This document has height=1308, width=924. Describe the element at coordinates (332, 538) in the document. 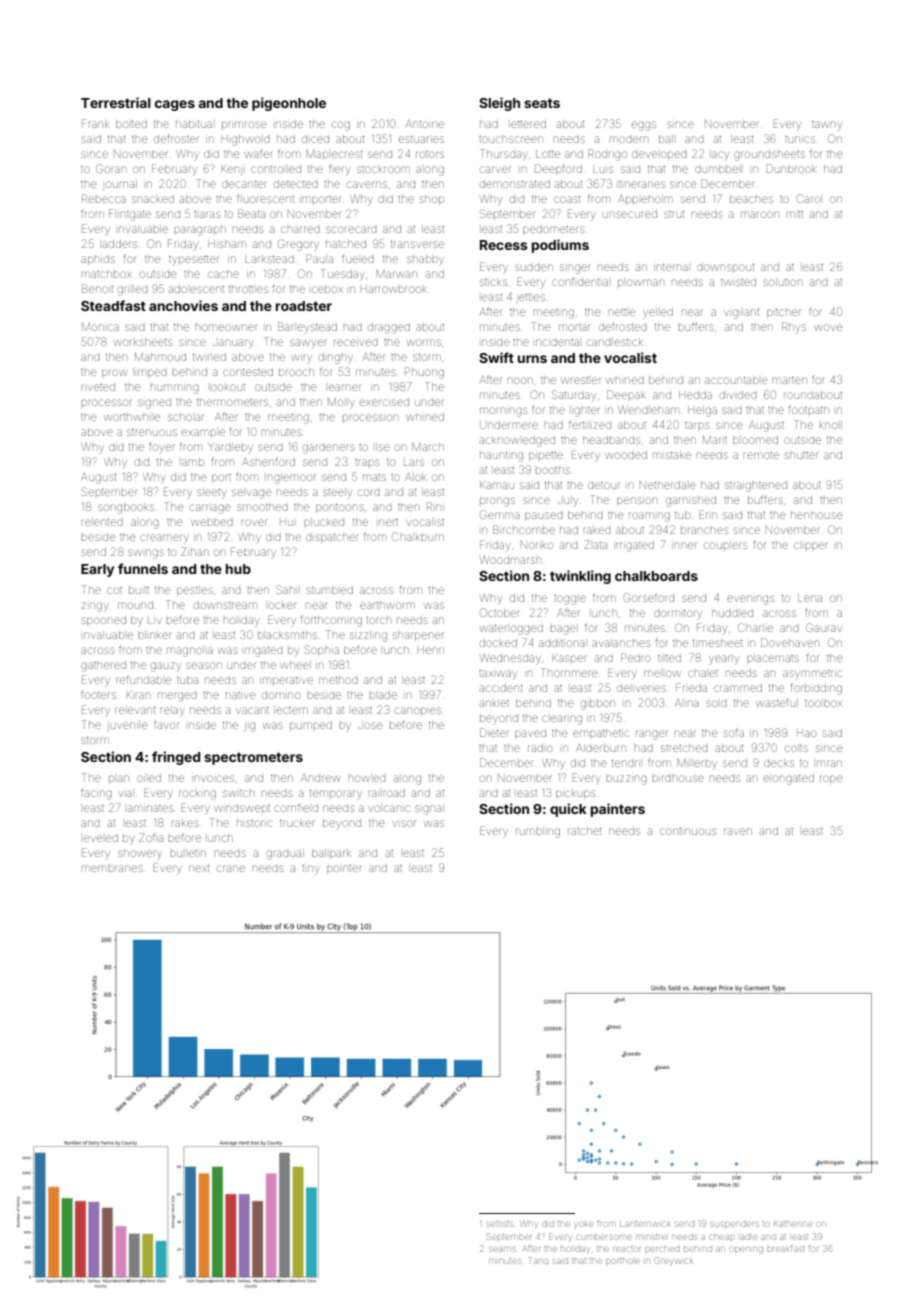

I see `dispatcher` at that location.
